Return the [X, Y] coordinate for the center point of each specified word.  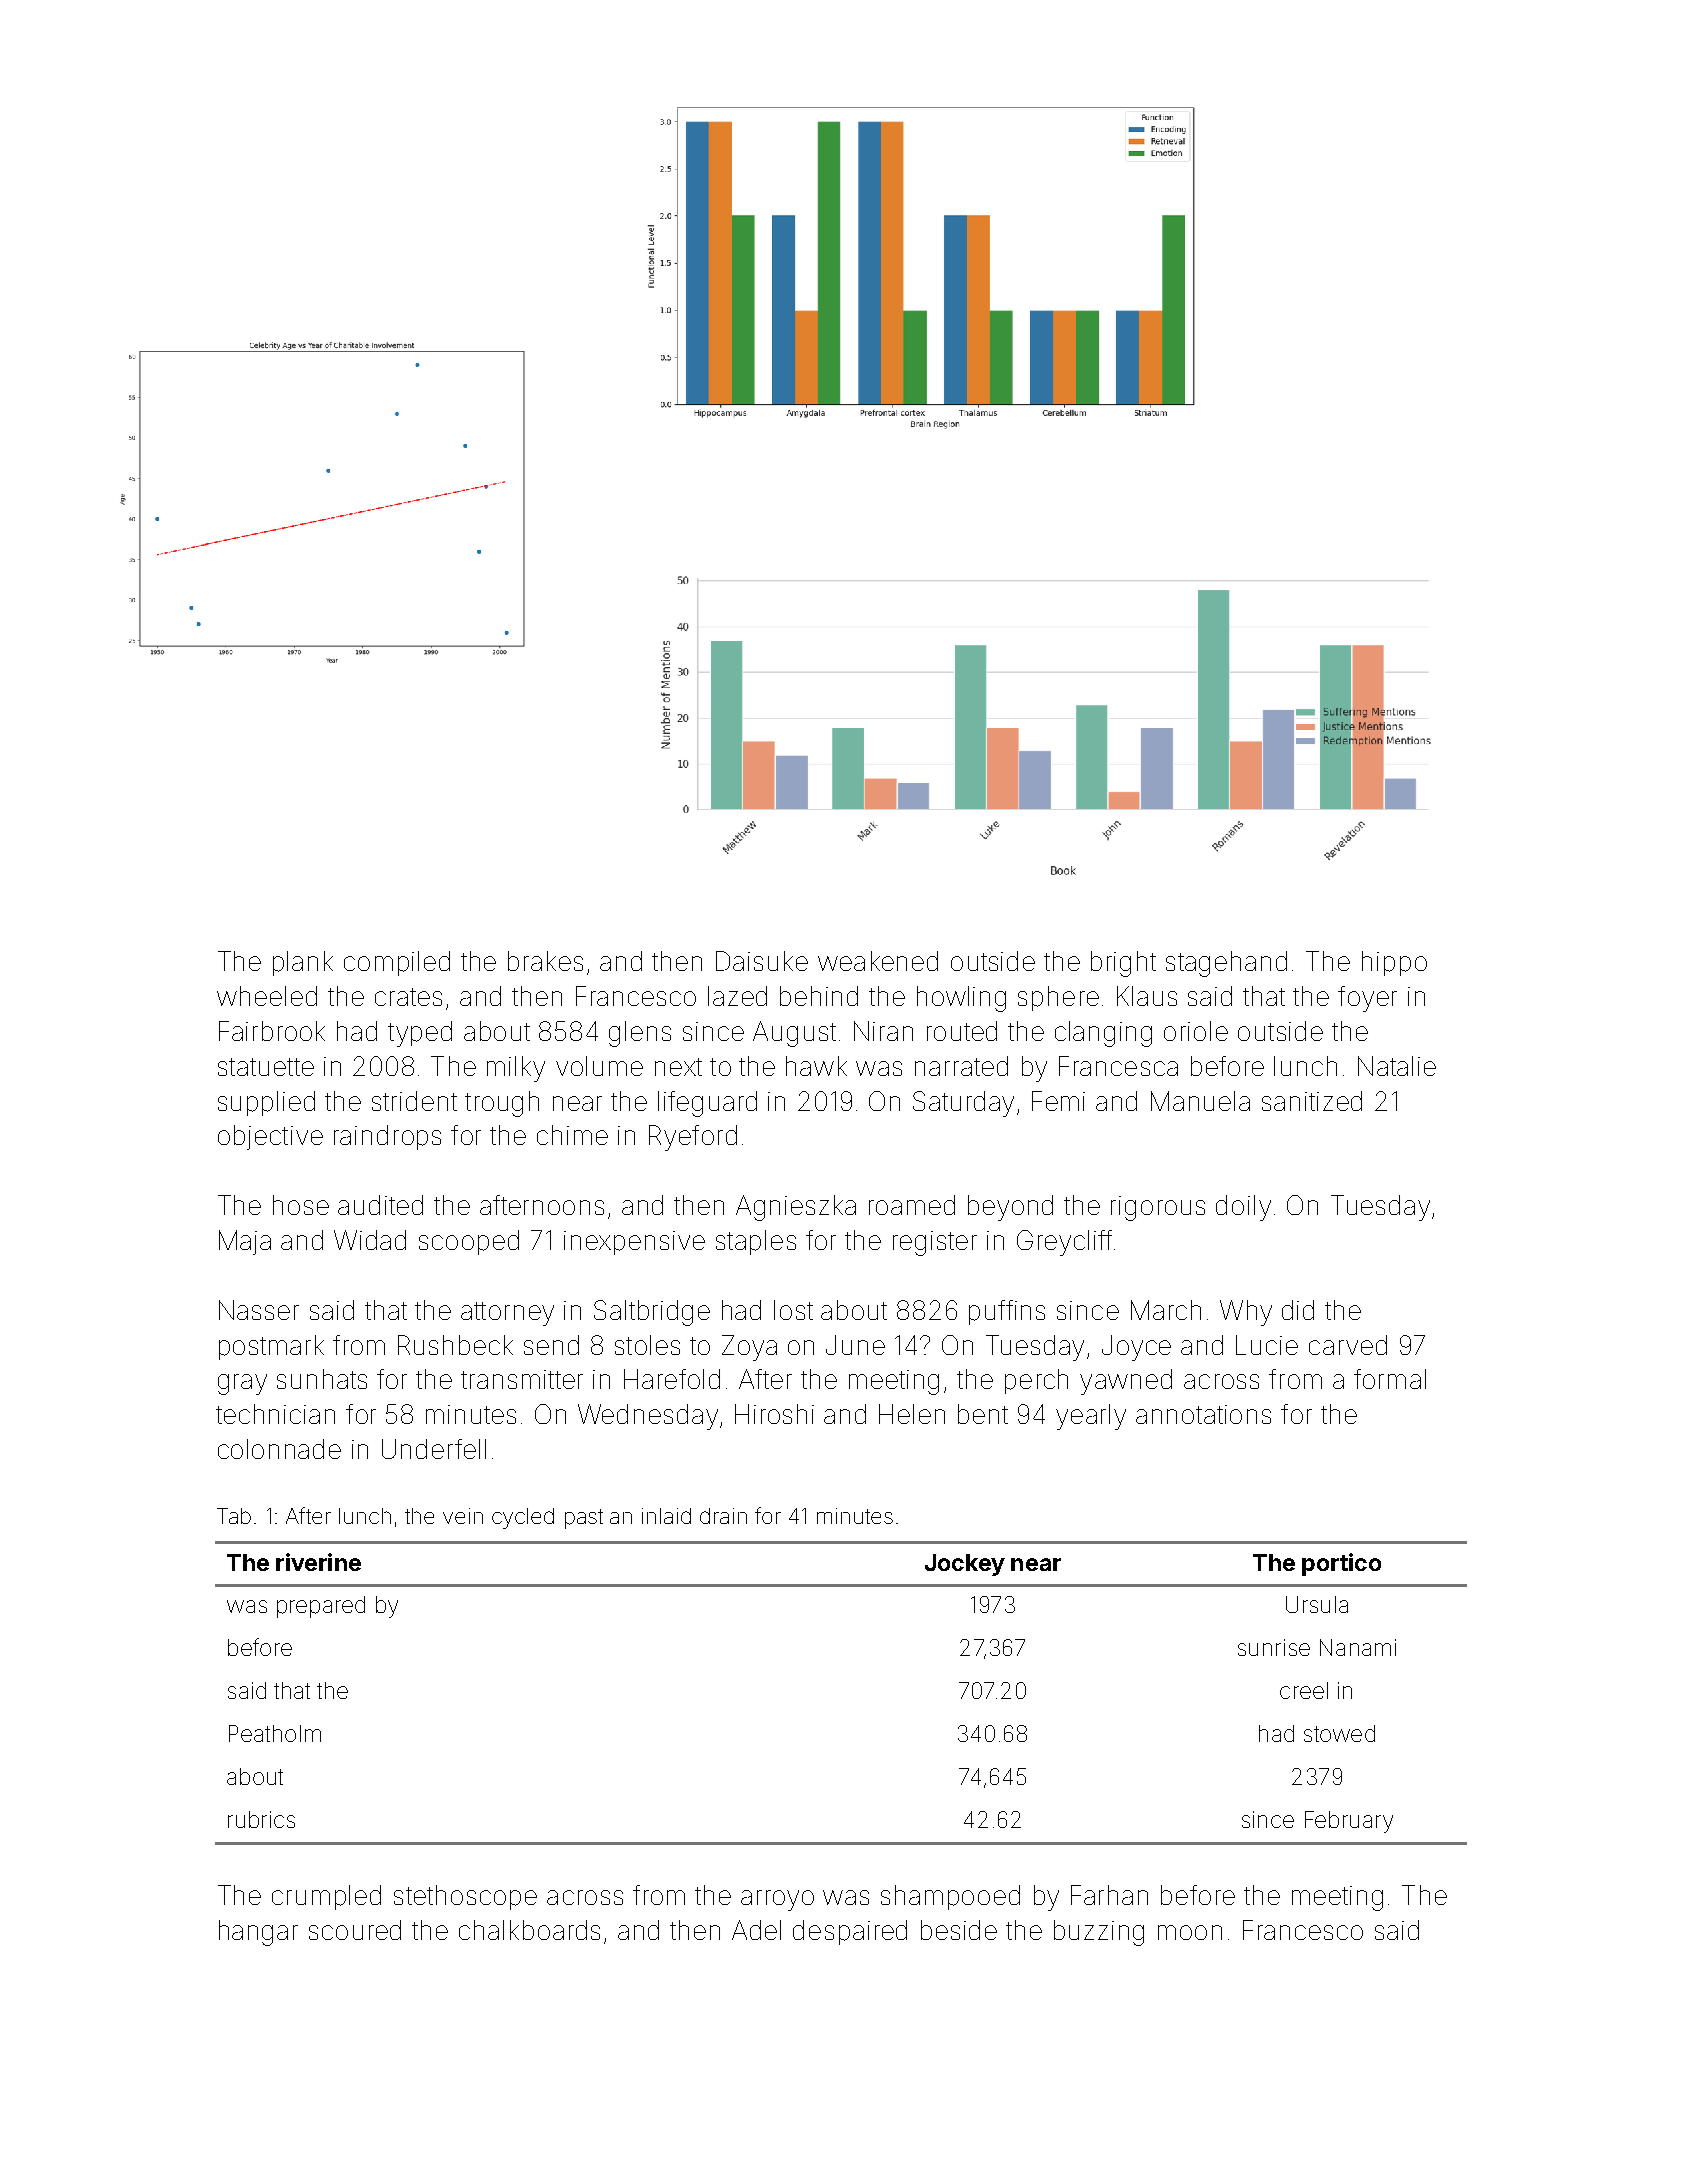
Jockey [965, 1565]
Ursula [1317, 1604]
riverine [318, 1562]
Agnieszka [796, 1208]
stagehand [1226, 964]
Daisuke [762, 961]
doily [1243, 1208]
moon [1190, 1932]
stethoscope [465, 1897]
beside [959, 1930]
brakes [545, 961]
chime [572, 1135]
